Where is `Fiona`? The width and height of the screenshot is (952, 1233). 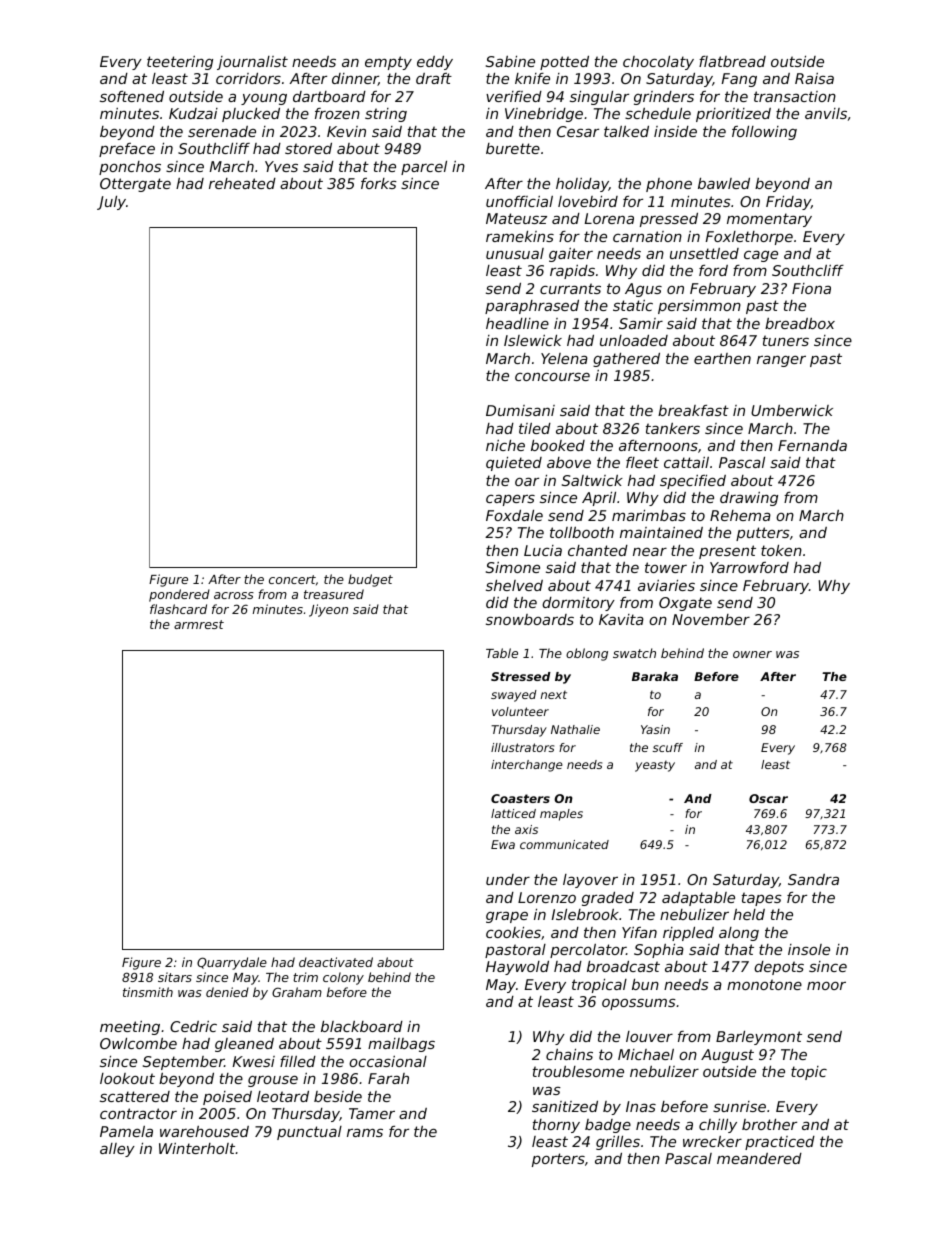
Fiona is located at coordinates (811, 288).
